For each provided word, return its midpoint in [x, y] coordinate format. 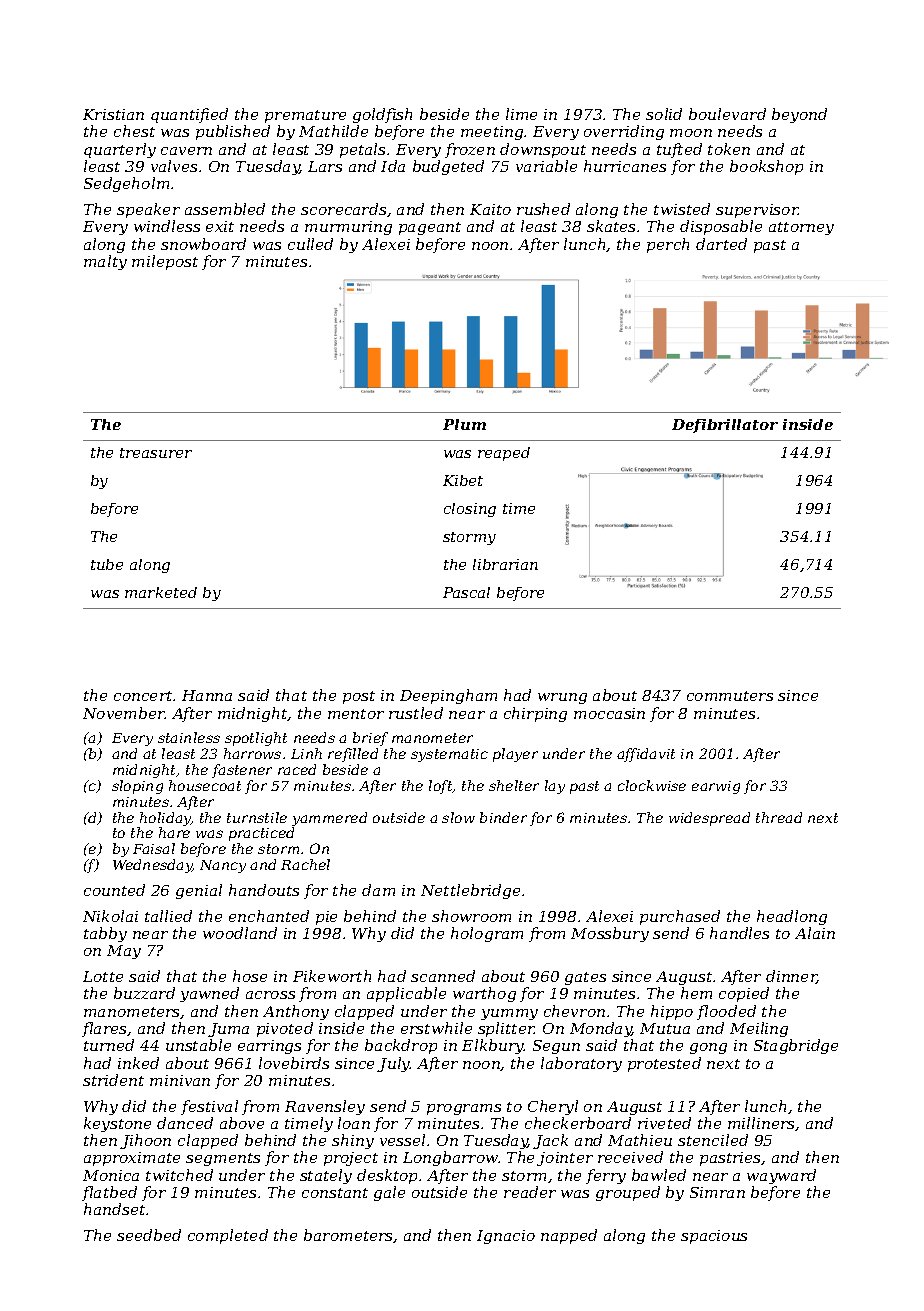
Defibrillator [725, 426]
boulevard [727, 114]
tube [107, 564]
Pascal [466, 592]
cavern [186, 151]
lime [521, 114]
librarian [505, 564]
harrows [252, 753]
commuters [730, 696]
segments [223, 1159]
